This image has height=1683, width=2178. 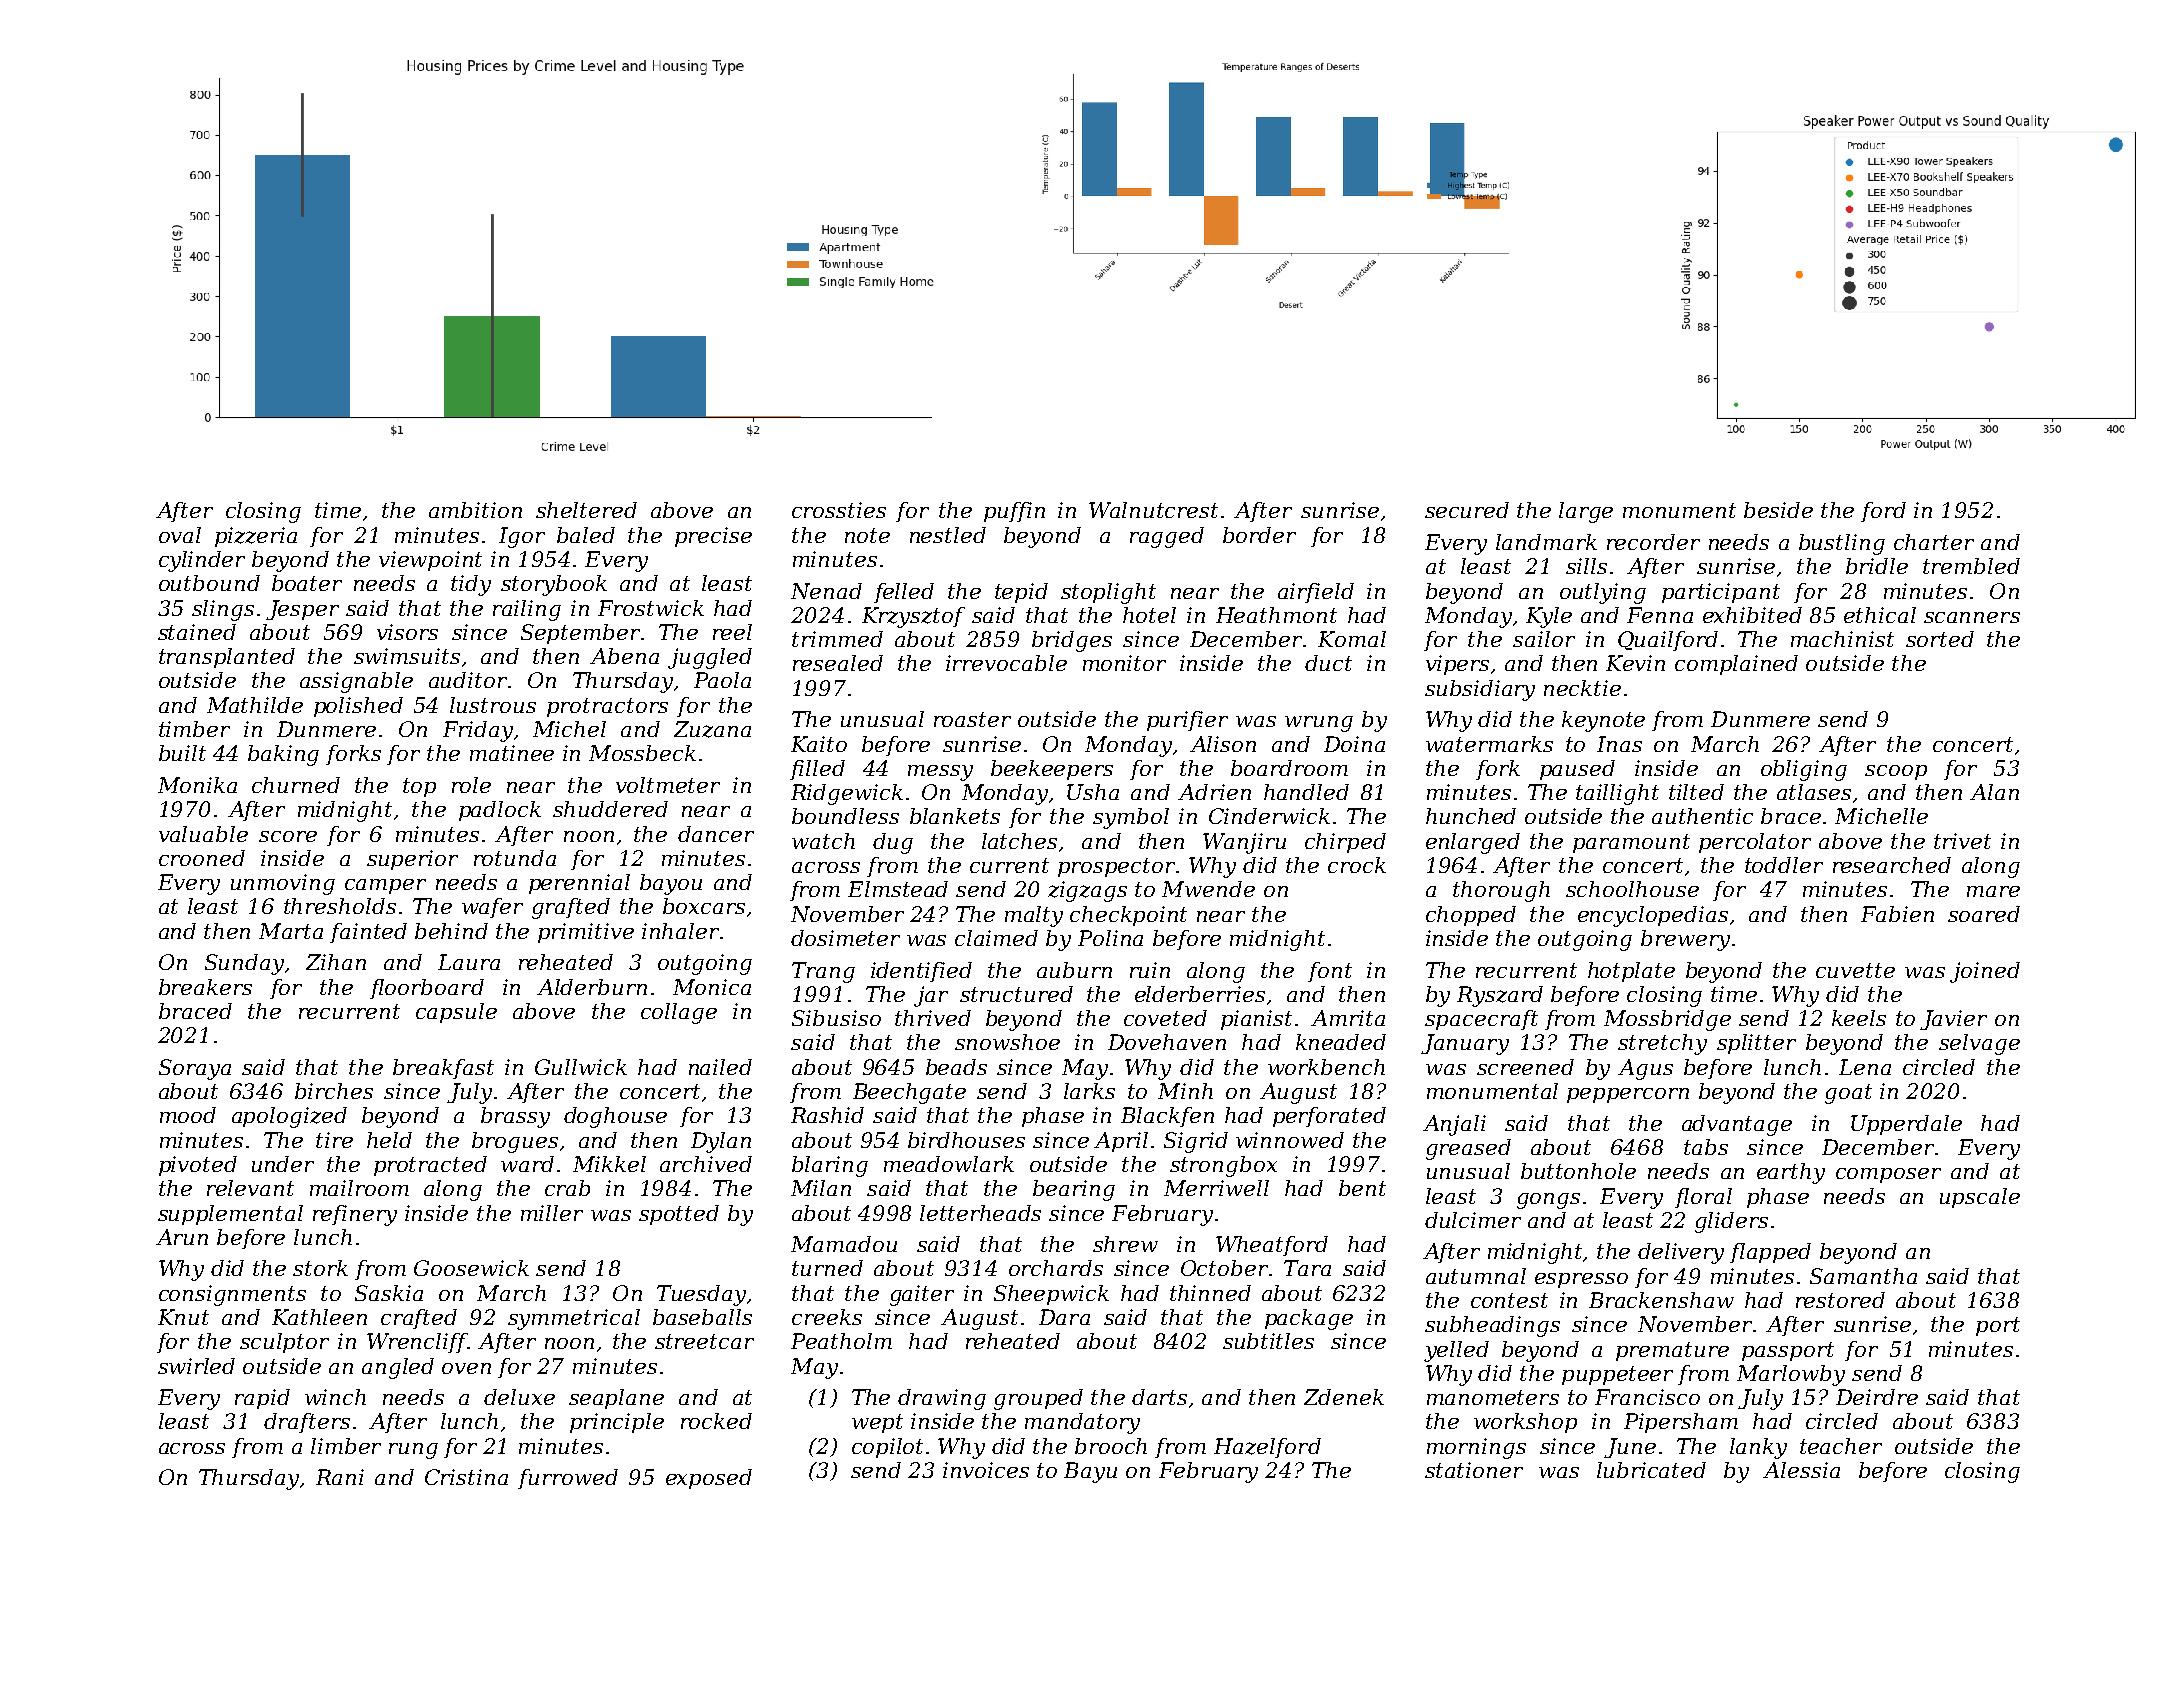 I want to click on storybook, so click(x=554, y=585).
